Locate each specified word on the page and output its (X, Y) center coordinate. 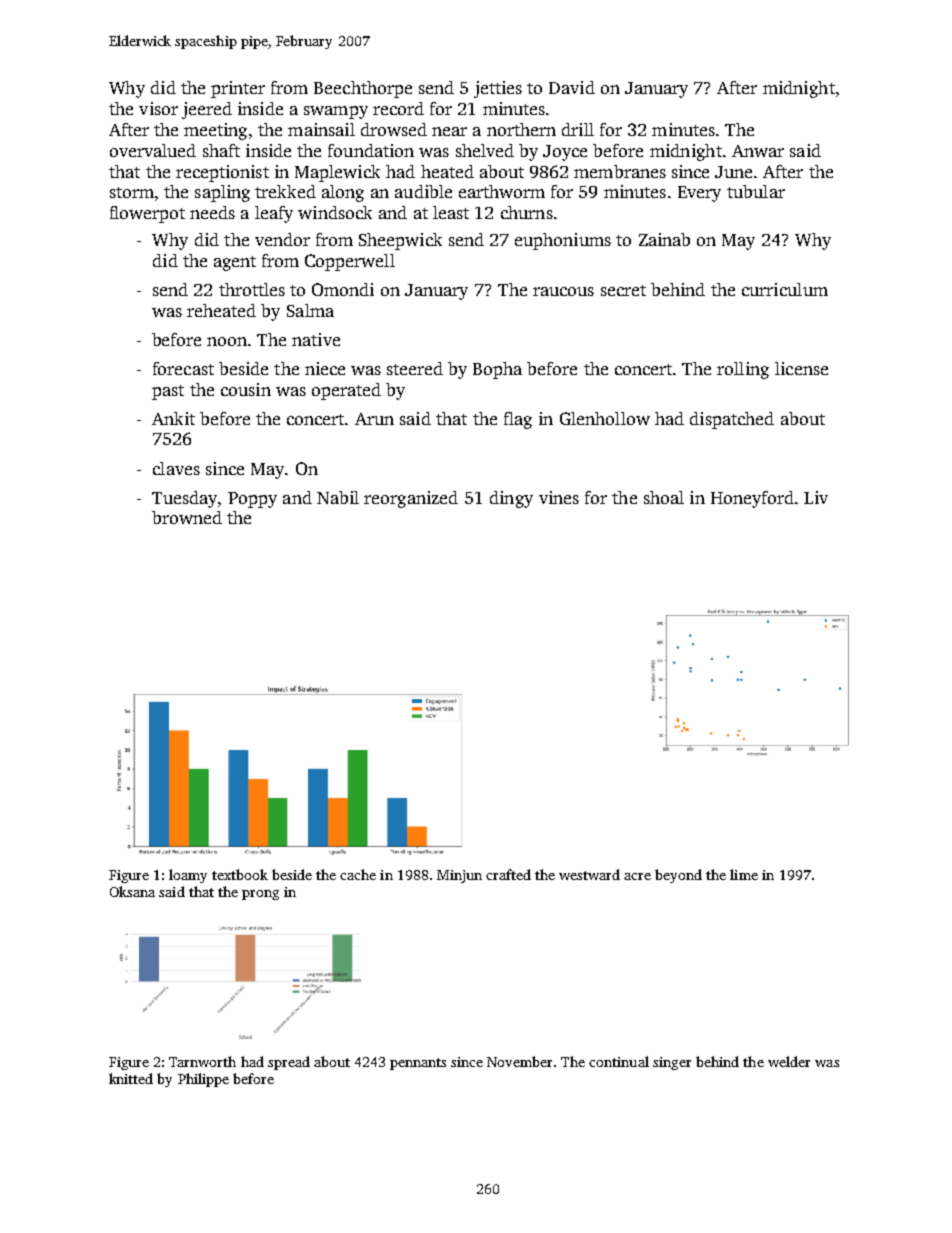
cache (358, 874)
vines (559, 497)
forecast (183, 368)
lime (744, 874)
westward (589, 874)
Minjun (459, 876)
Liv (816, 497)
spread (289, 1063)
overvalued (153, 150)
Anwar (758, 151)
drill (578, 129)
